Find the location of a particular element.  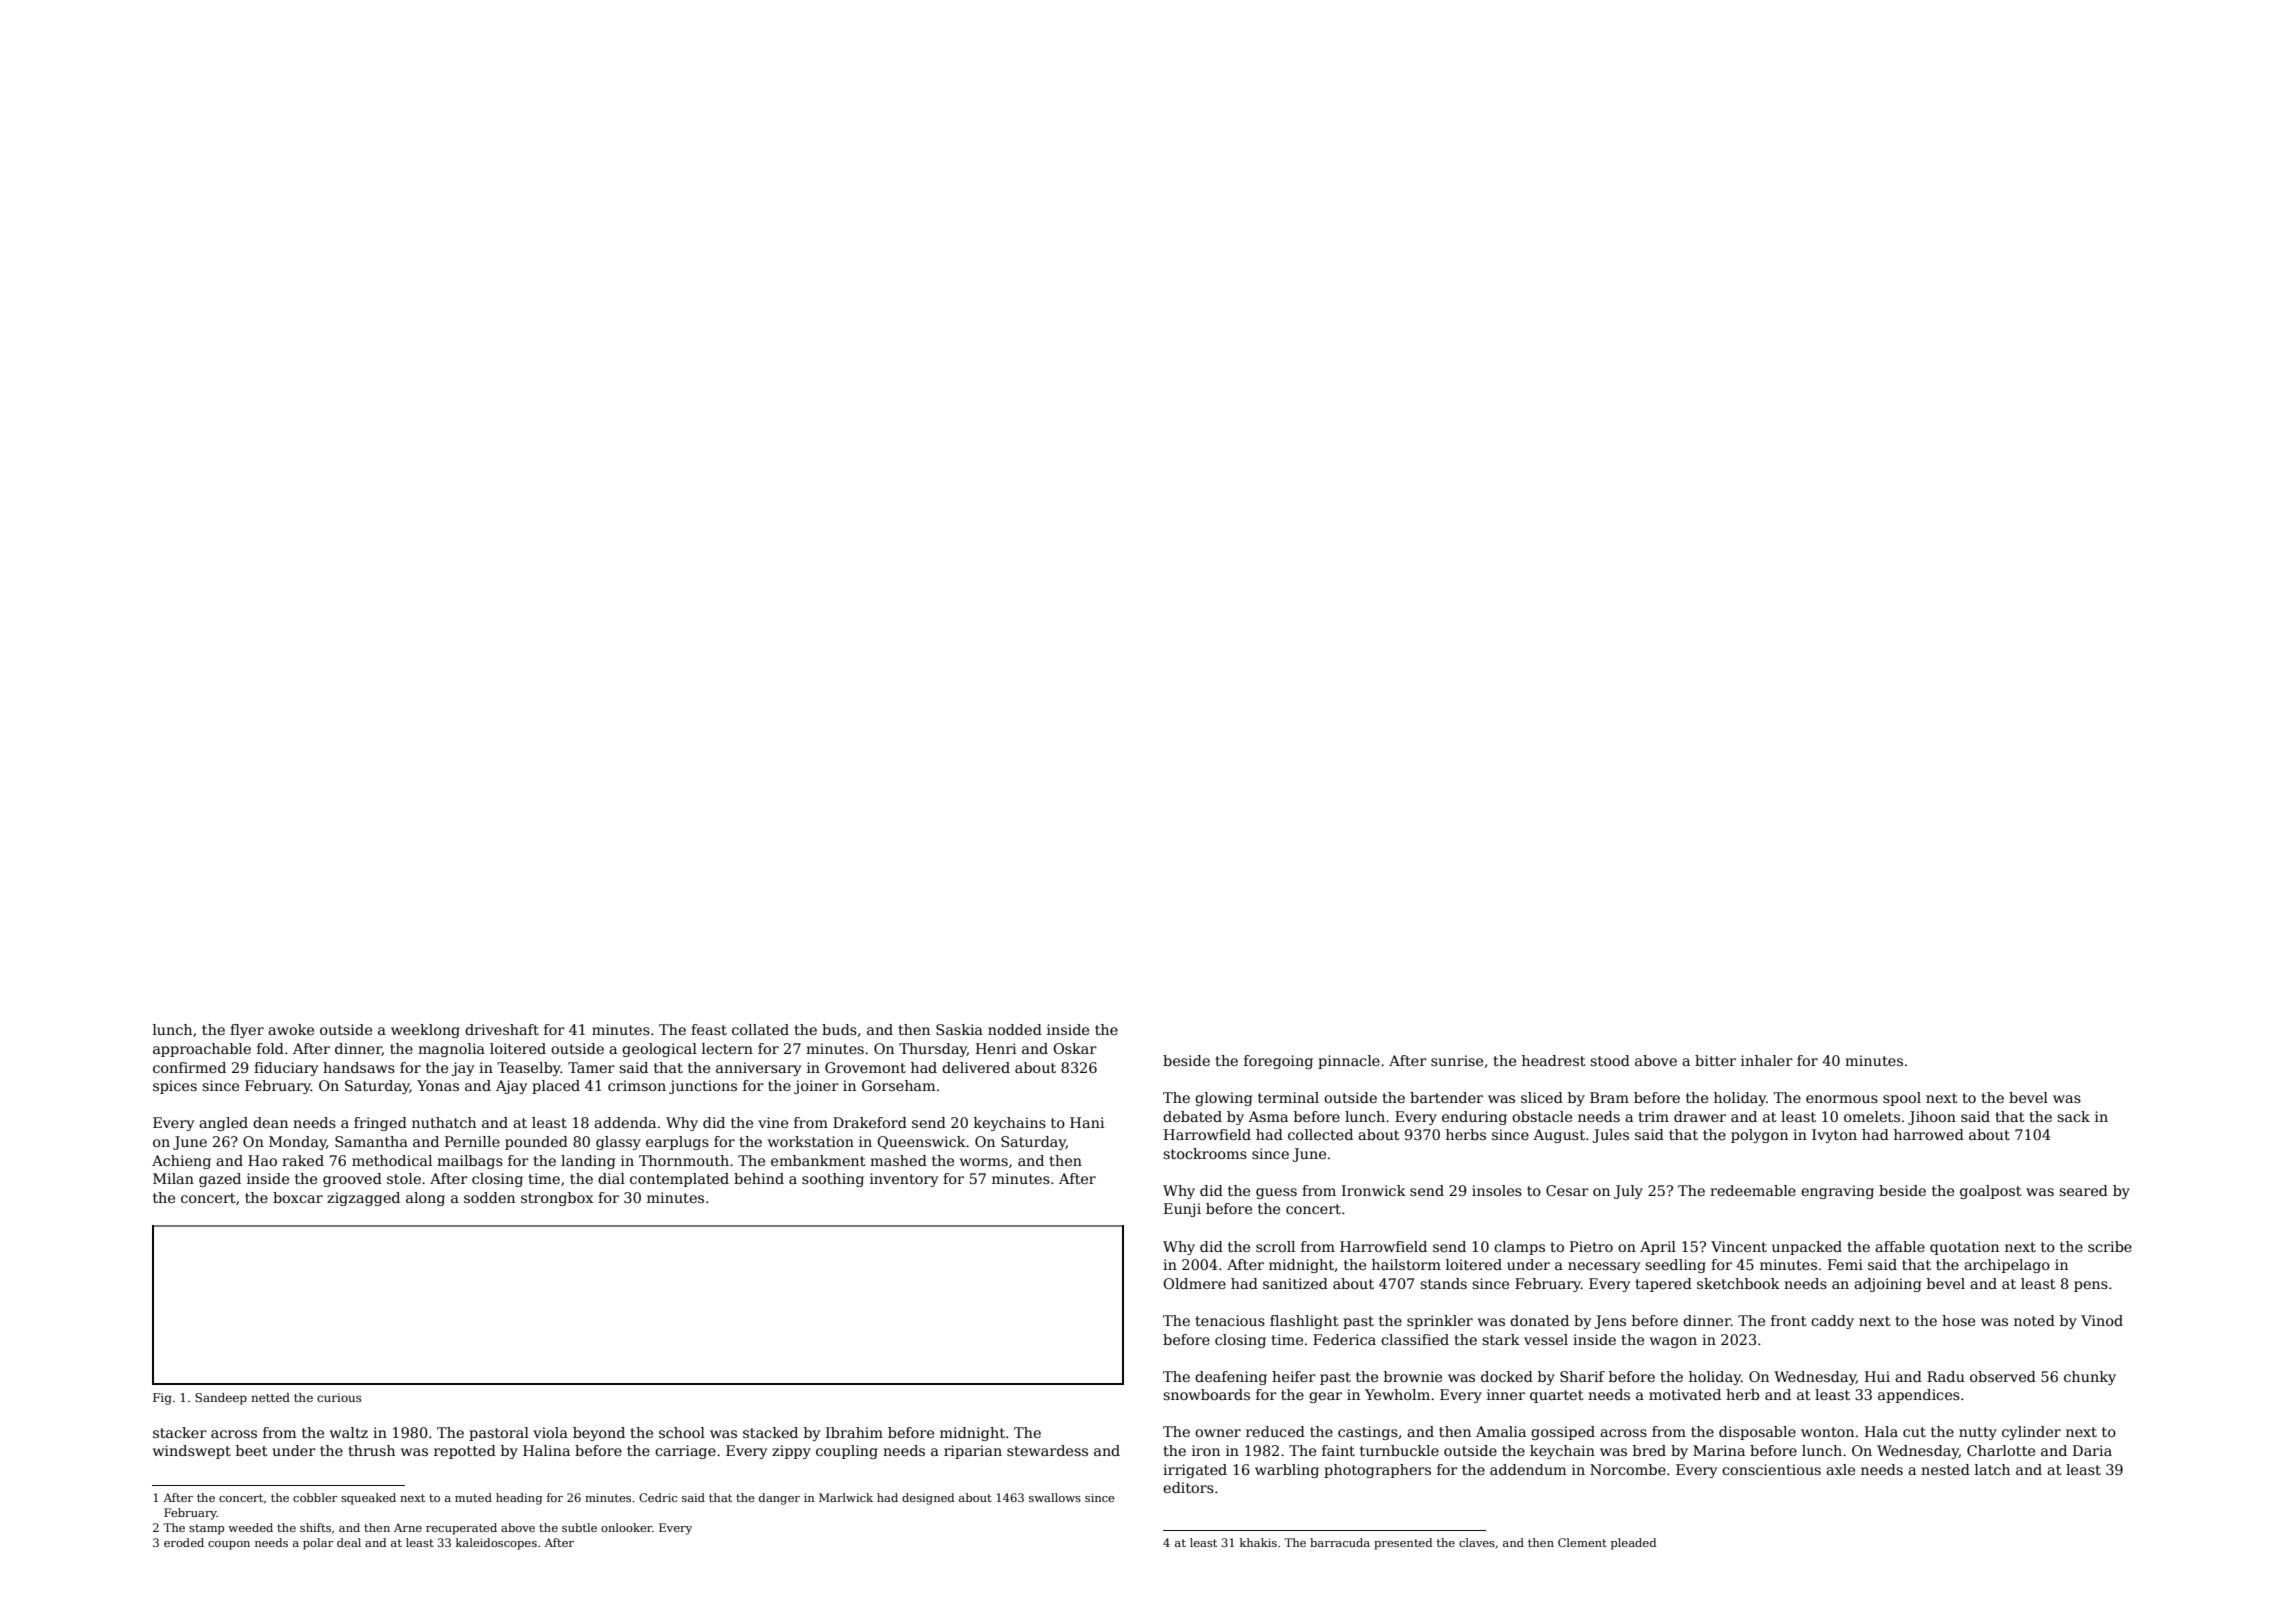

Yonas is located at coordinates (438, 1085).
